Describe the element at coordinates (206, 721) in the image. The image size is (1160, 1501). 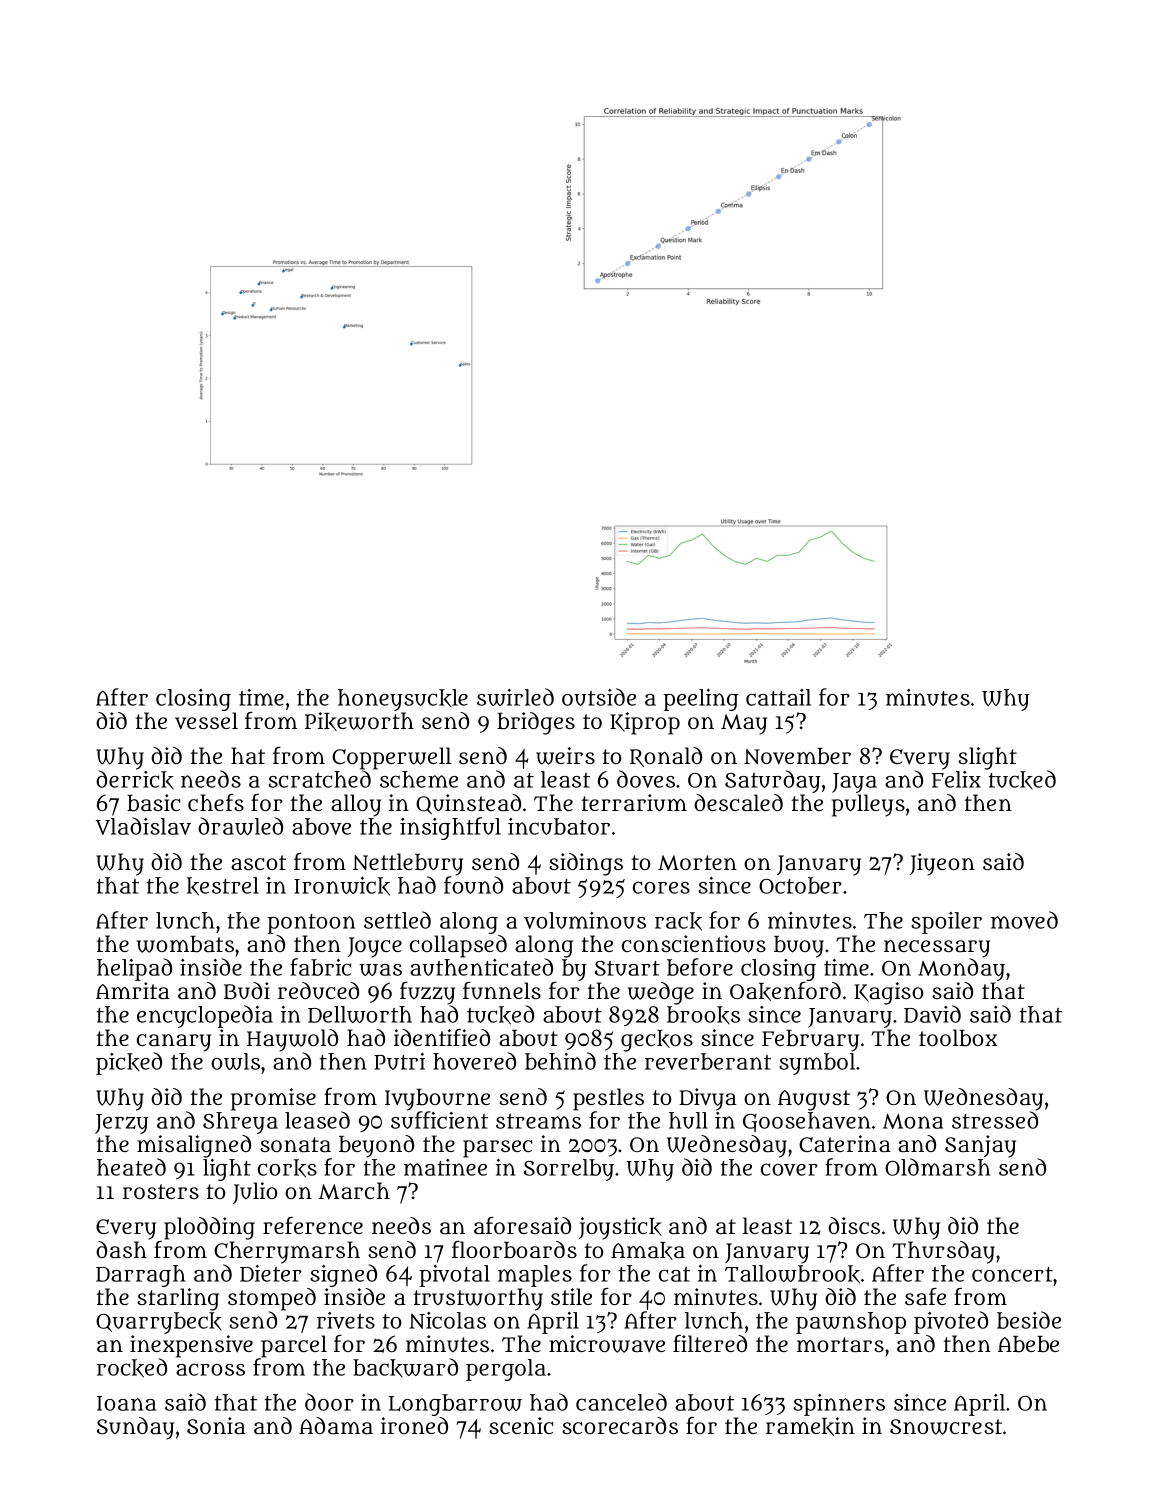
I see `vessel` at that location.
